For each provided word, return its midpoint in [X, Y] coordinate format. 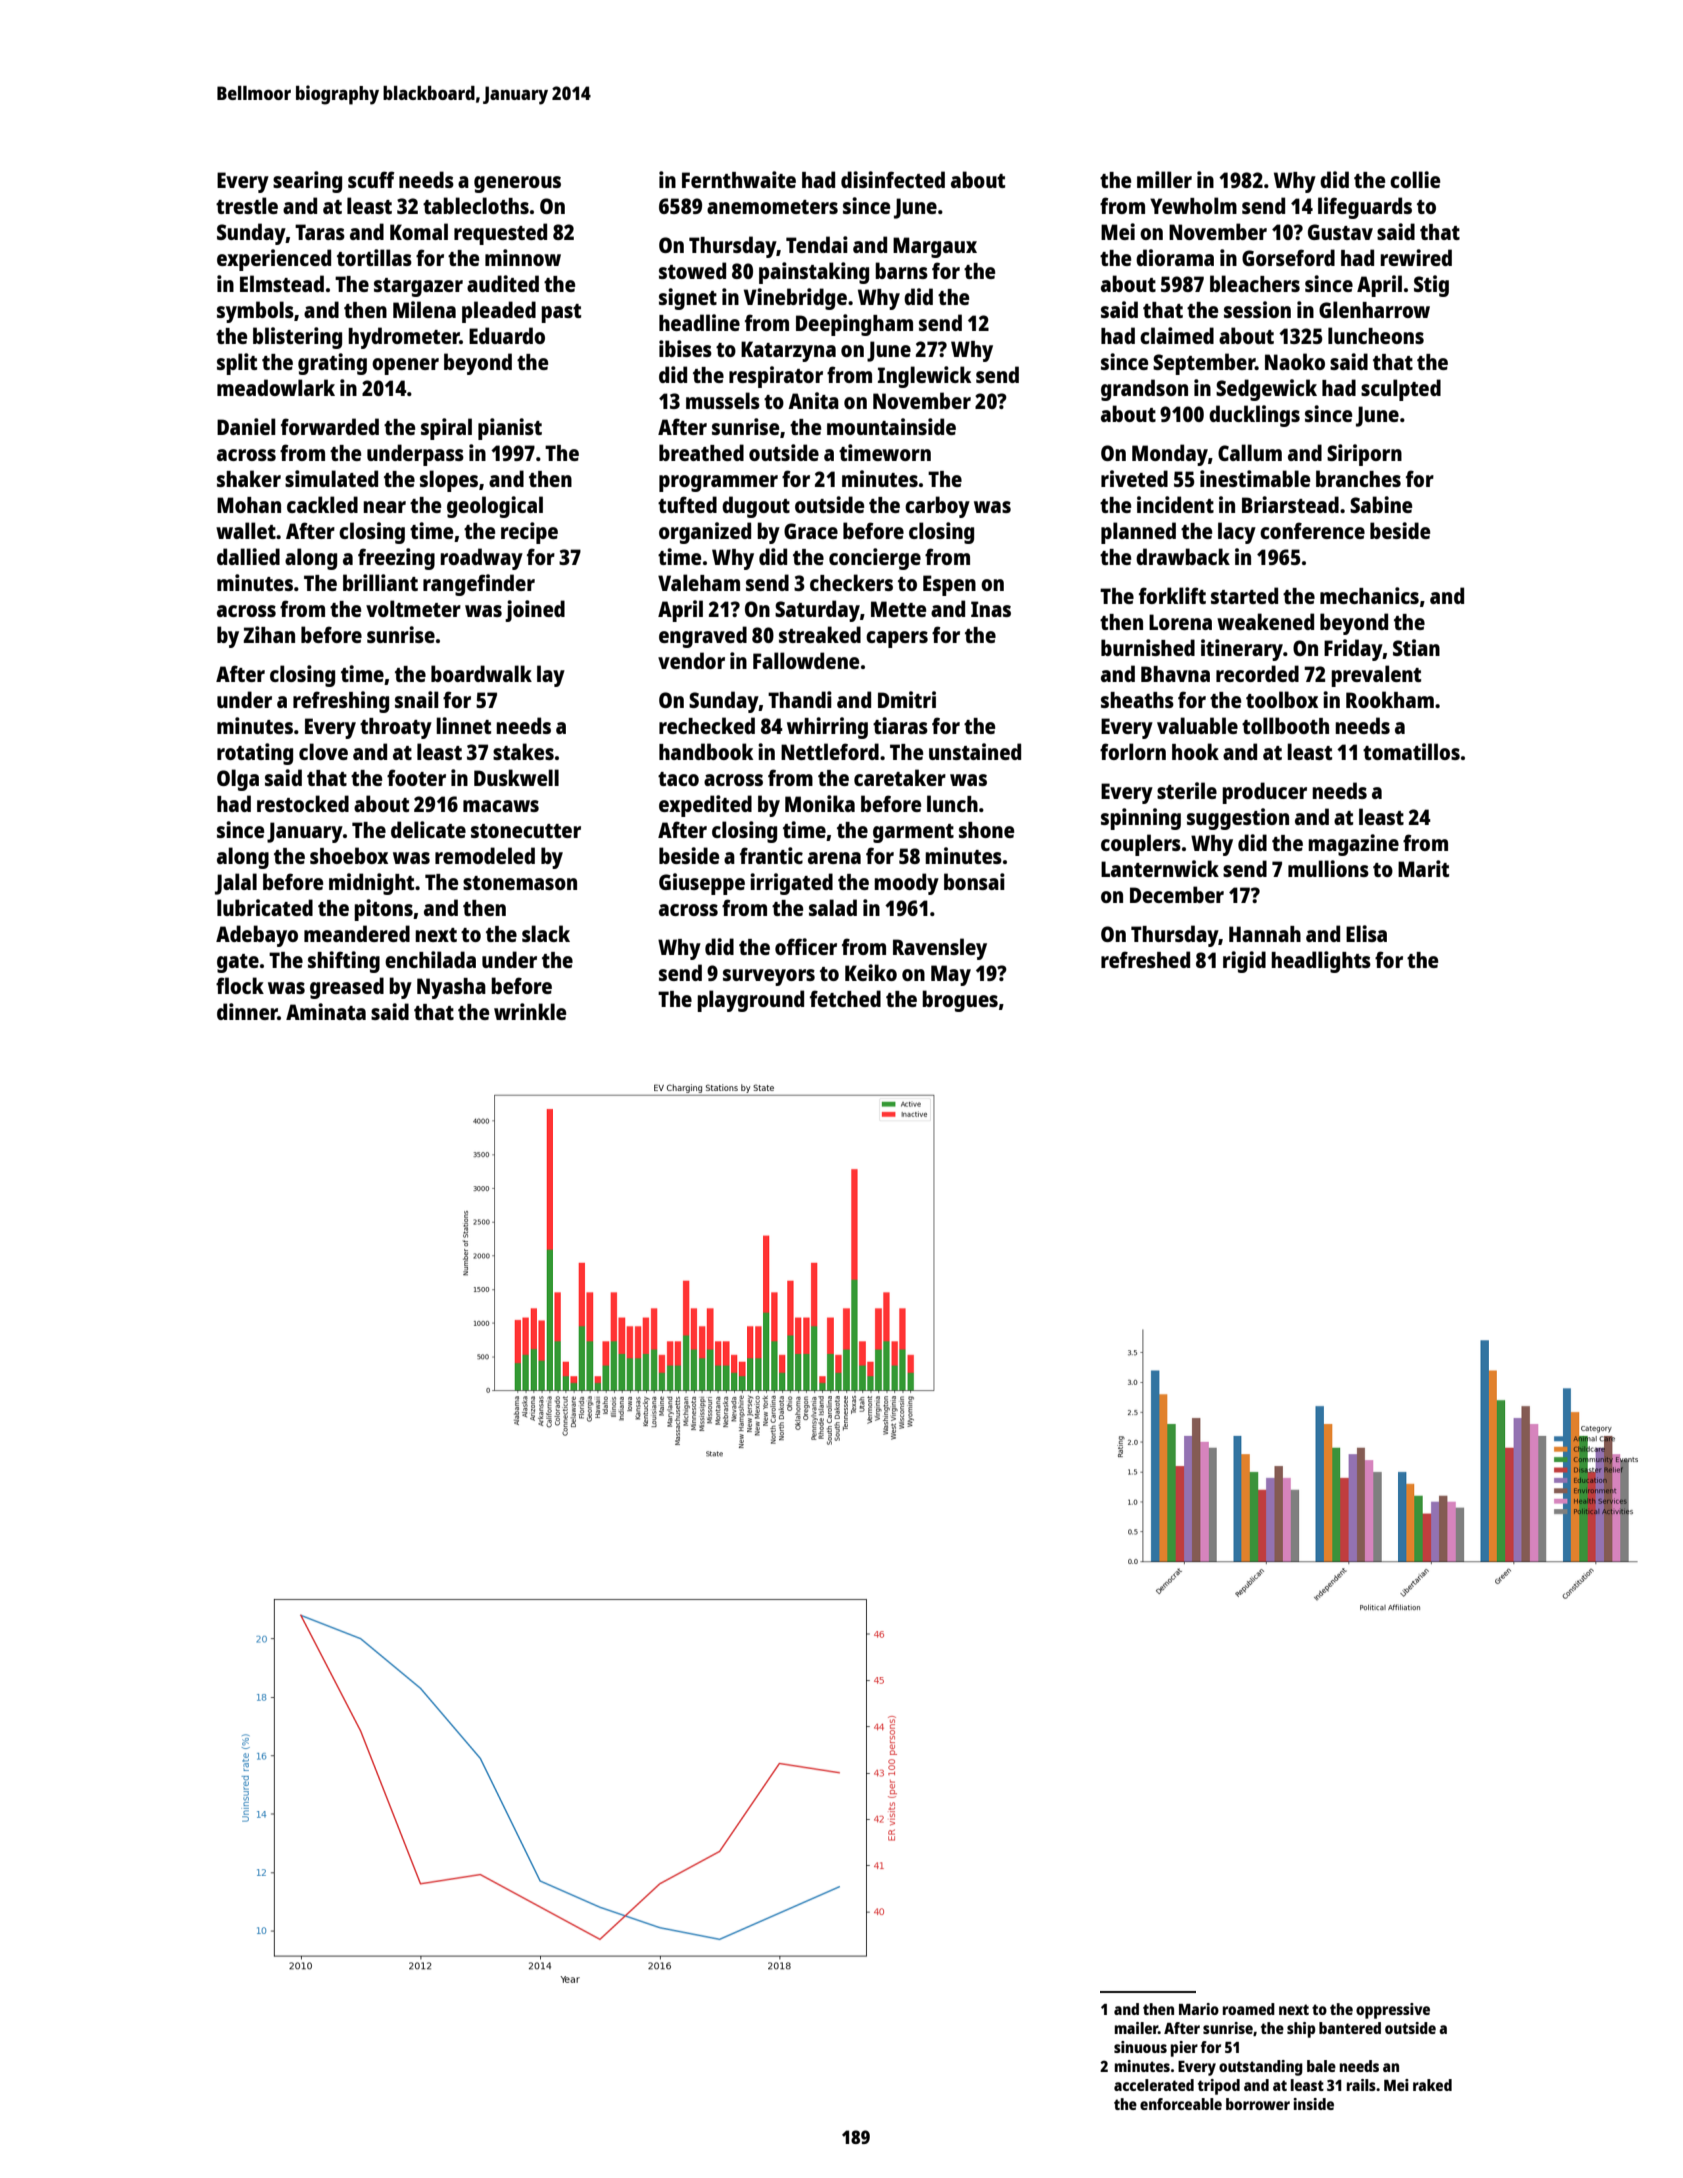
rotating [255, 754]
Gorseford [1288, 257]
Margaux [935, 247]
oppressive [1393, 2011]
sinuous [1140, 2047]
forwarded [330, 426]
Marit [1423, 868]
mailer [1136, 2028]
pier [1184, 2049]
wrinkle [530, 1011]
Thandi [800, 699]
